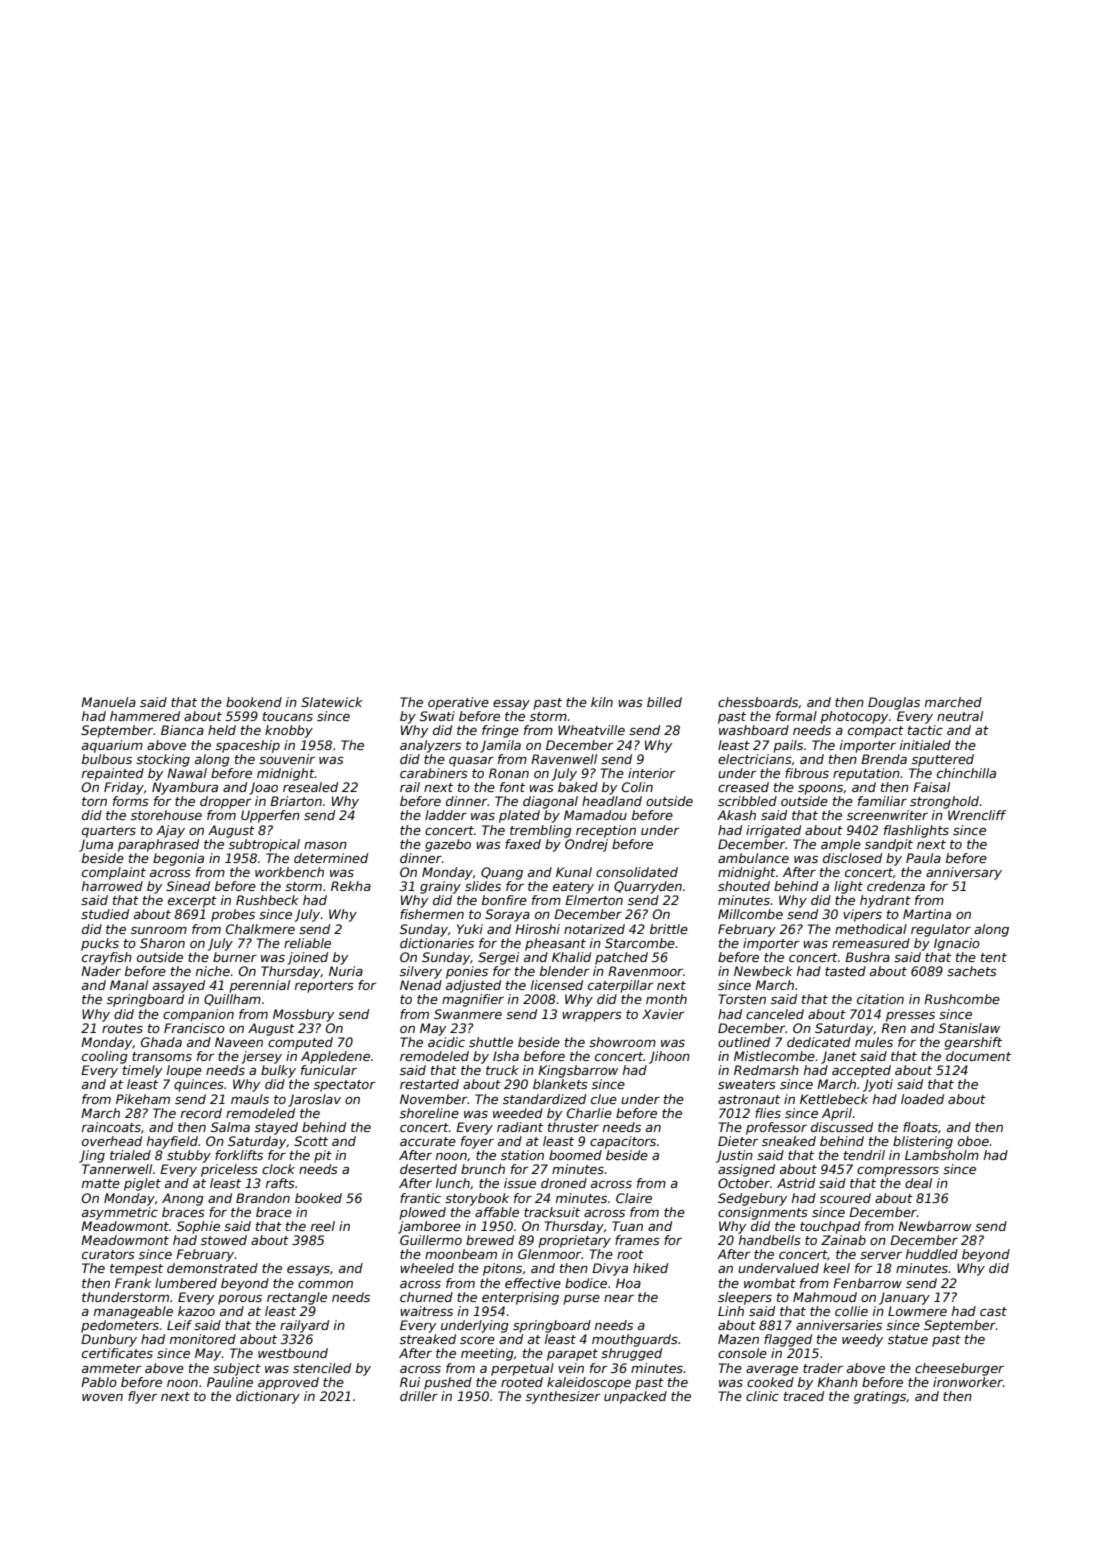 The image size is (1094, 1548). Describe the element at coordinates (866, 774) in the screenshot. I see `reputation` at that location.
